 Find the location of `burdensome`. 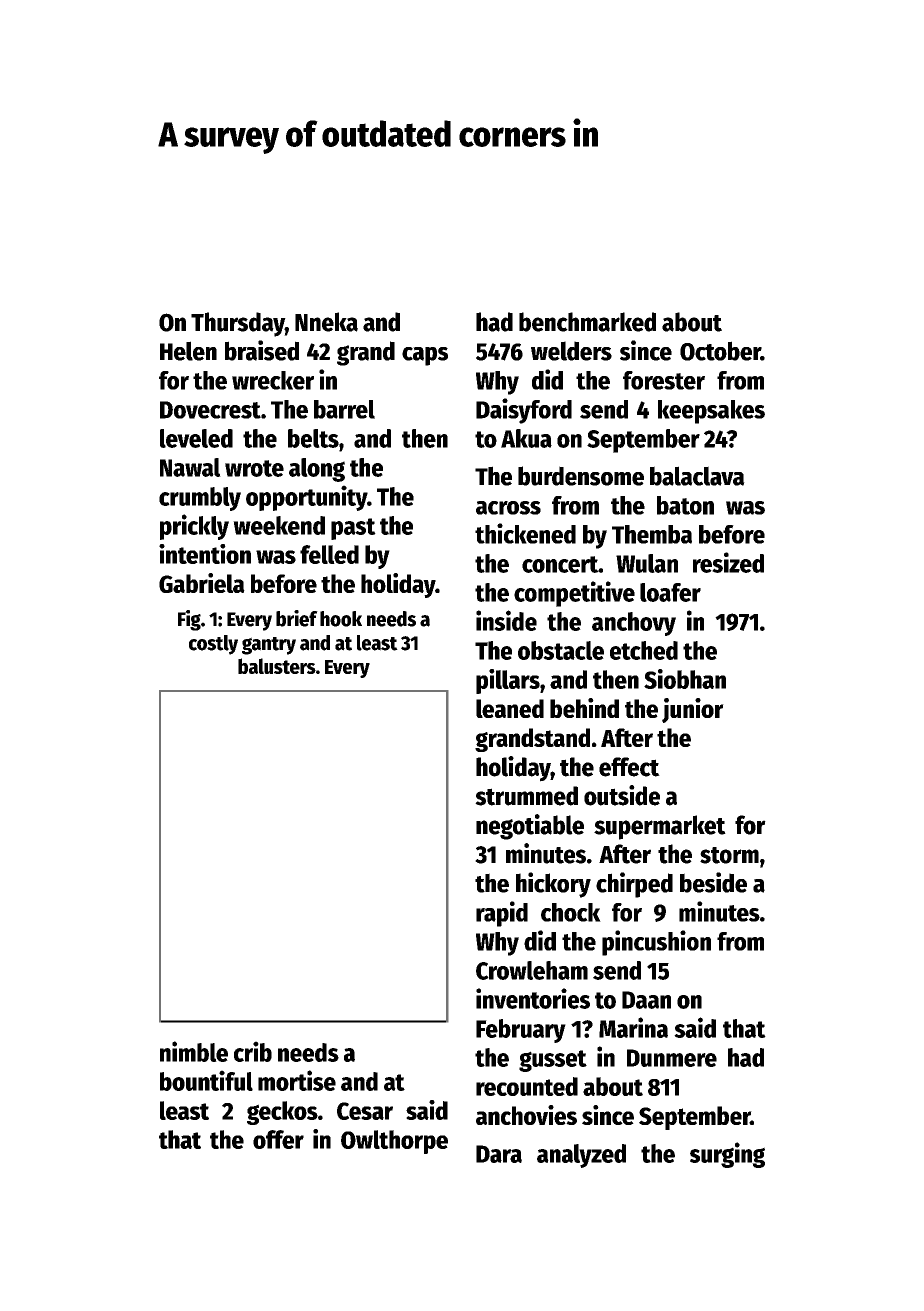

burdensome is located at coordinates (581, 476).
